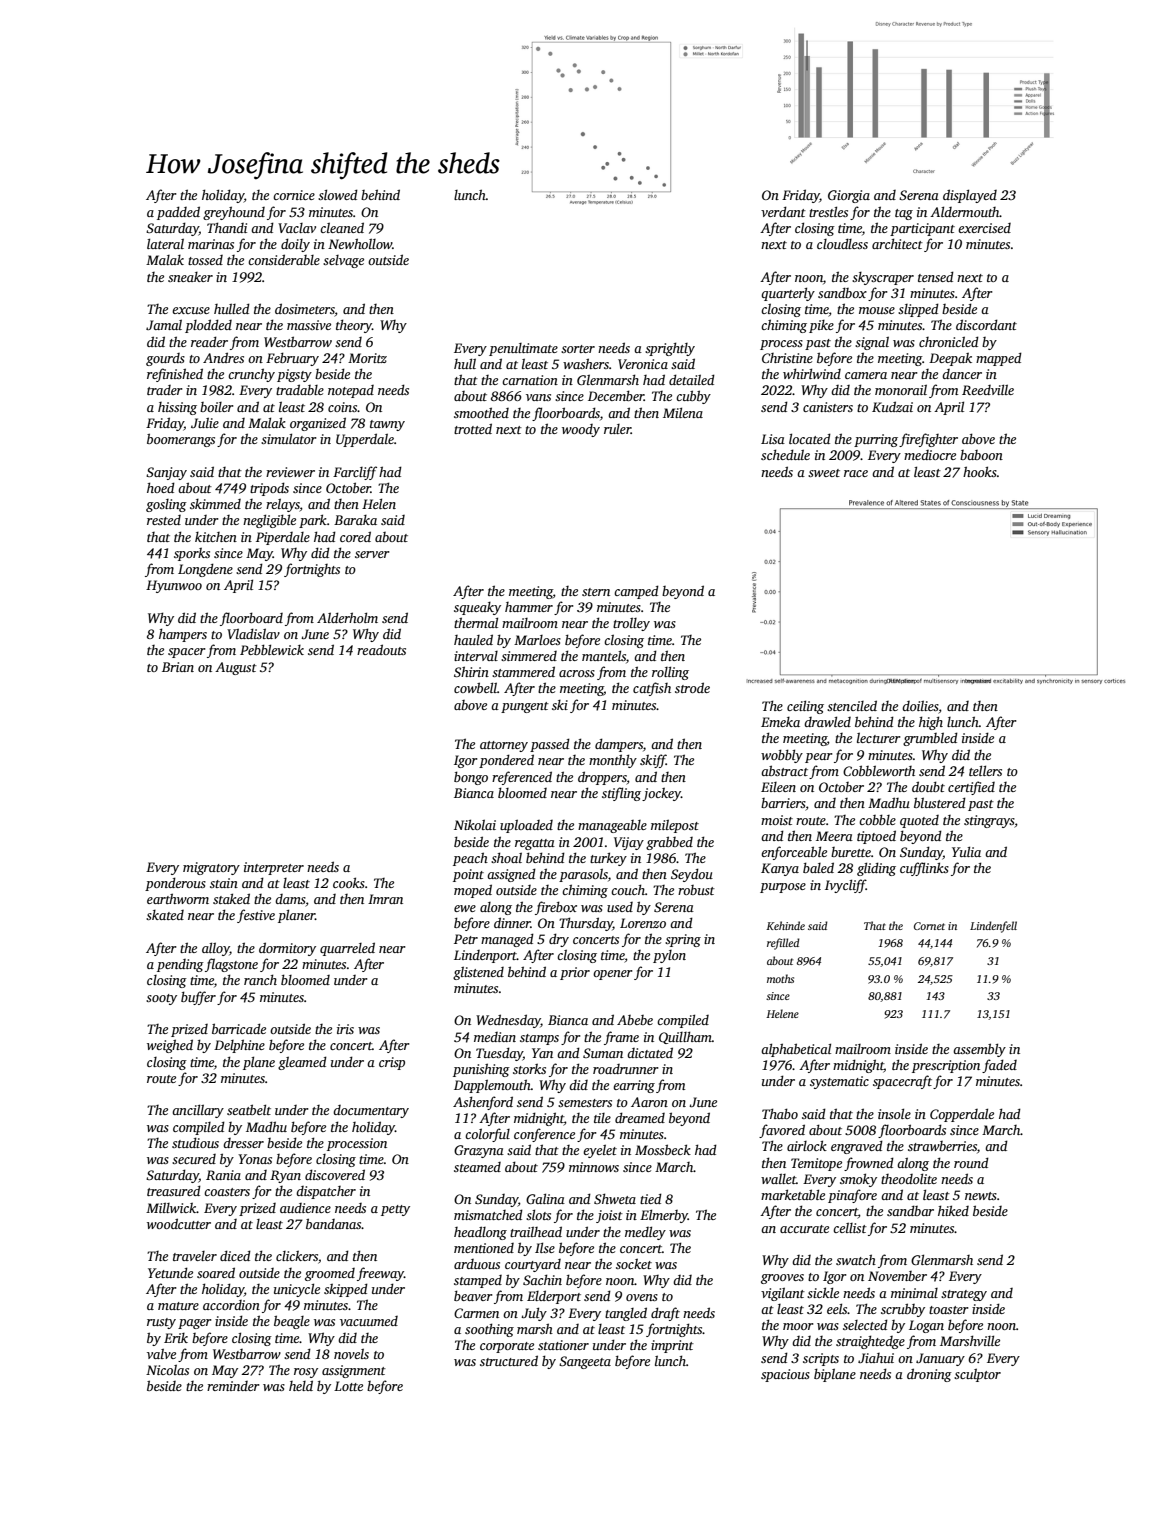 The width and height of the document is (1172, 1517). Describe the element at coordinates (643, 364) in the document. I see `Veronica` at that location.
